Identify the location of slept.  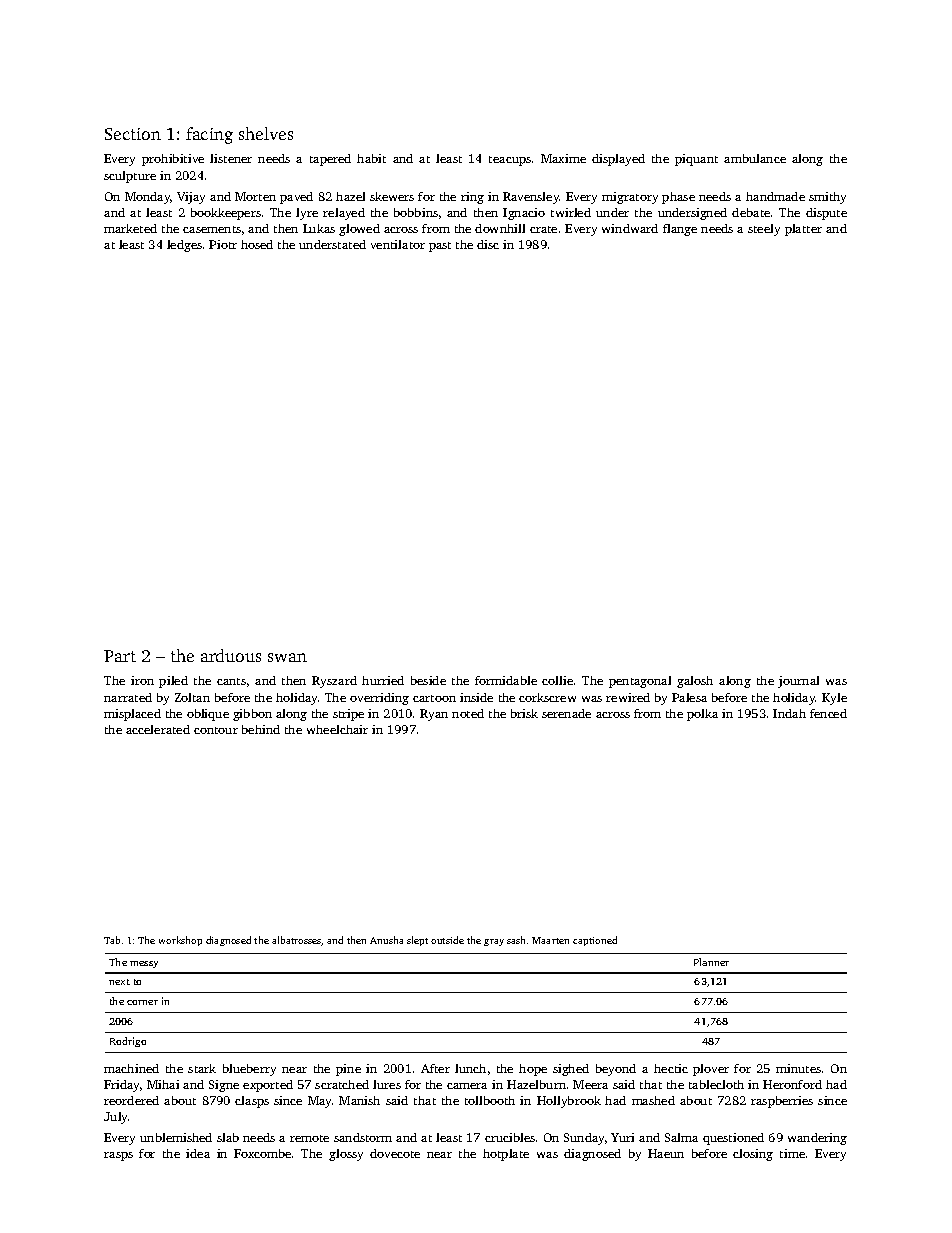
(417, 941).
